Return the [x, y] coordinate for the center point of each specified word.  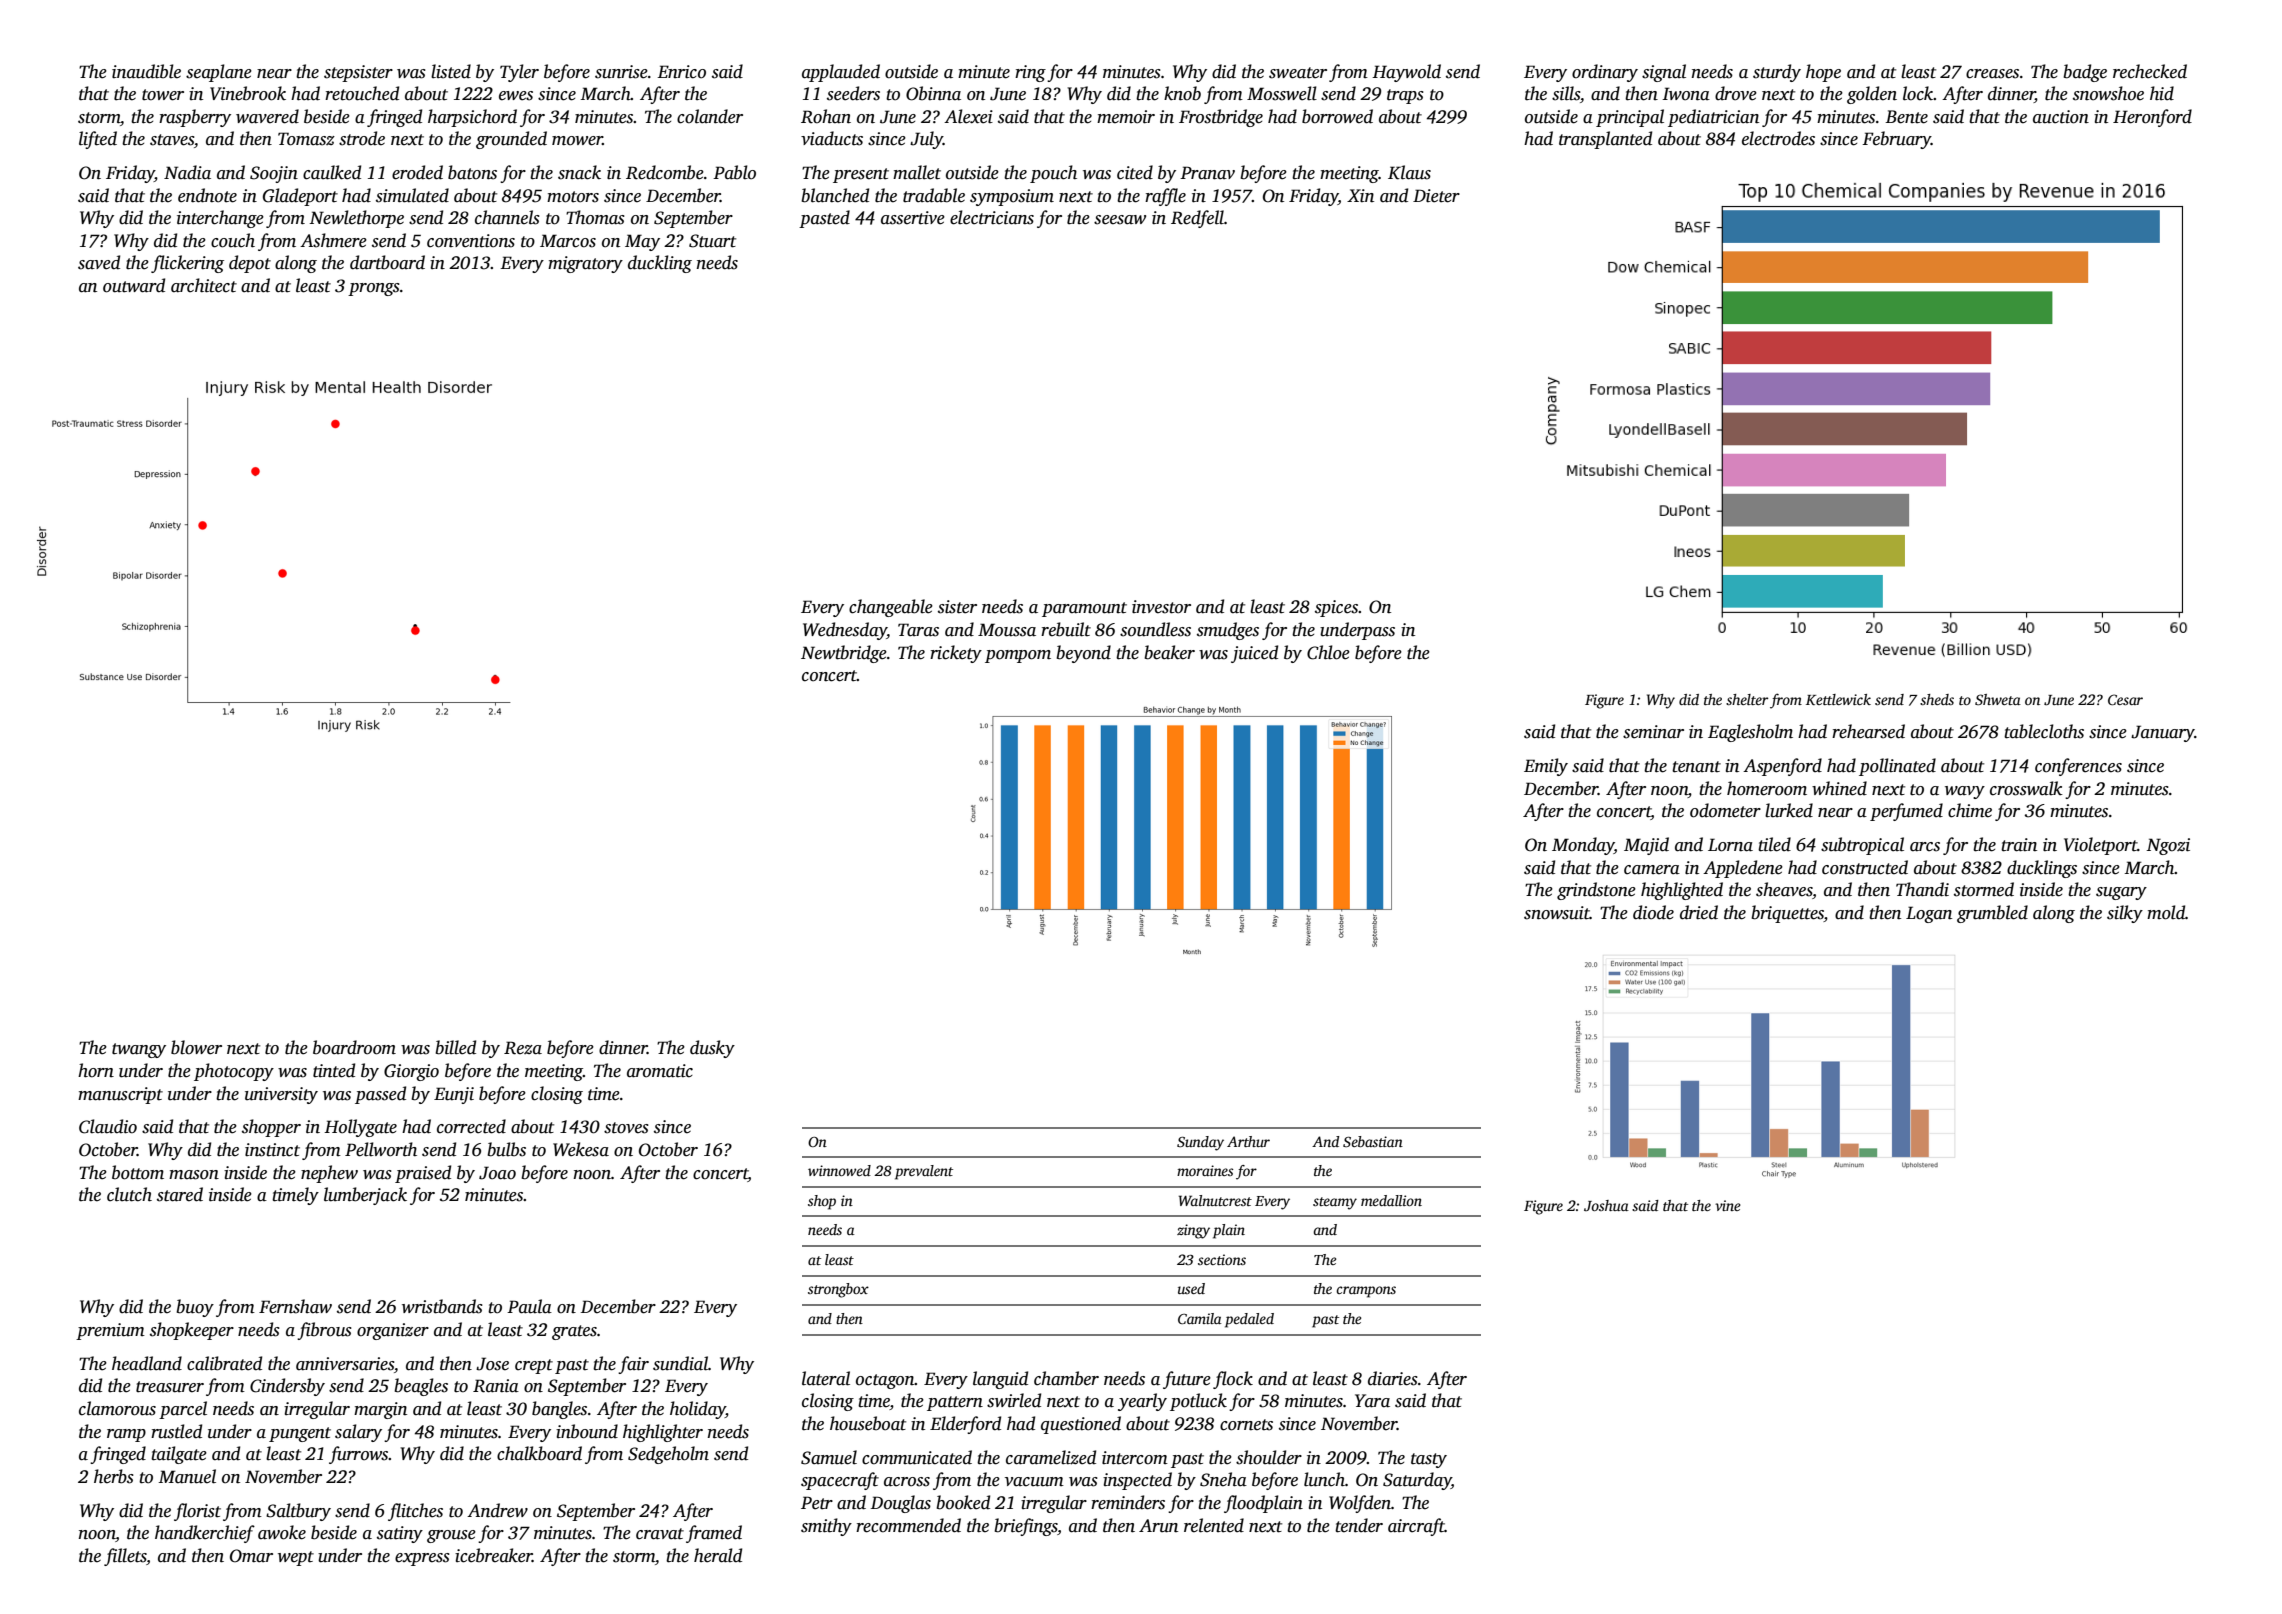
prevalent [924, 1172]
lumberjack [365, 1196]
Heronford [2152, 118]
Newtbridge [844, 654]
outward [134, 285]
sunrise [621, 72]
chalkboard [539, 1453]
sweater [1298, 73]
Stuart [712, 241]
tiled [1774, 844]
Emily [1546, 767]
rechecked [2150, 71]
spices [1336, 608]
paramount [1084, 609]
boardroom [354, 1047]
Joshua [1606, 1205]
